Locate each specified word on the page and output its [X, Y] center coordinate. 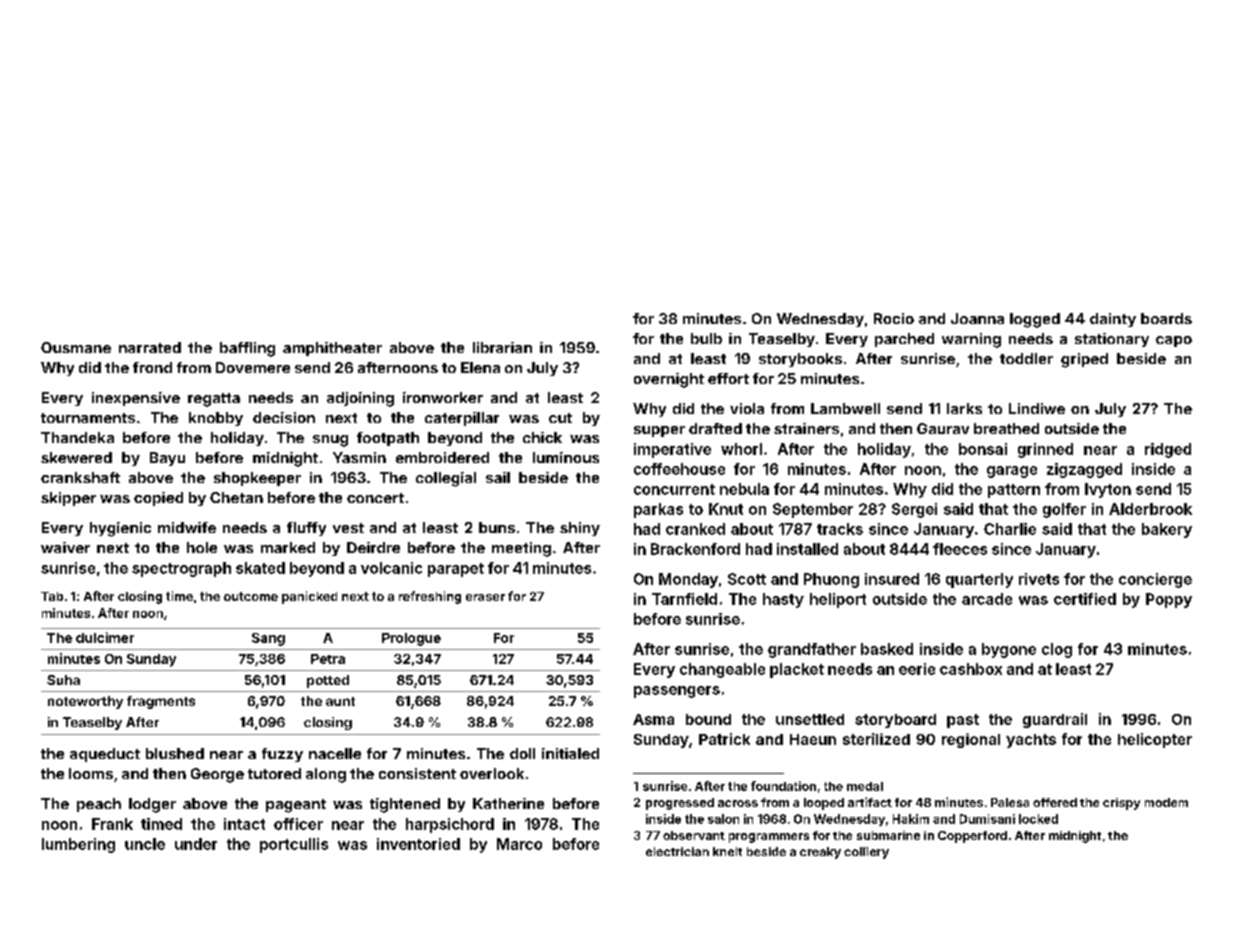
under [196, 844]
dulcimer [105, 637]
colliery [866, 853]
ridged [1168, 450]
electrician [677, 851]
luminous [566, 457]
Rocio [894, 318]
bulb [706, 338]
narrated [150, 347]
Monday [688, 580]
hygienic [120, 529]
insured [892, 579]
